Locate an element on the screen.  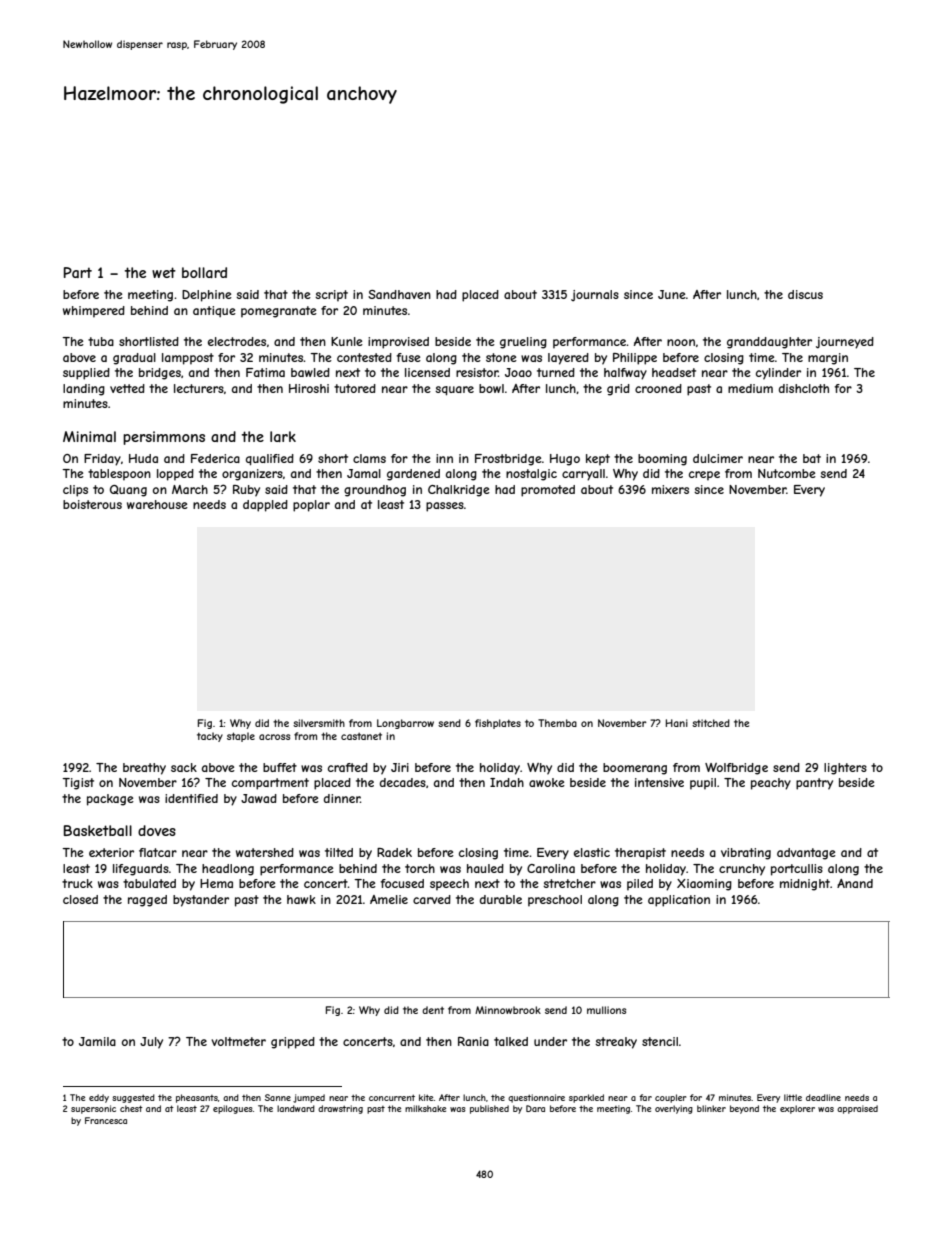
Anand is located at coordinates (855, 883).
